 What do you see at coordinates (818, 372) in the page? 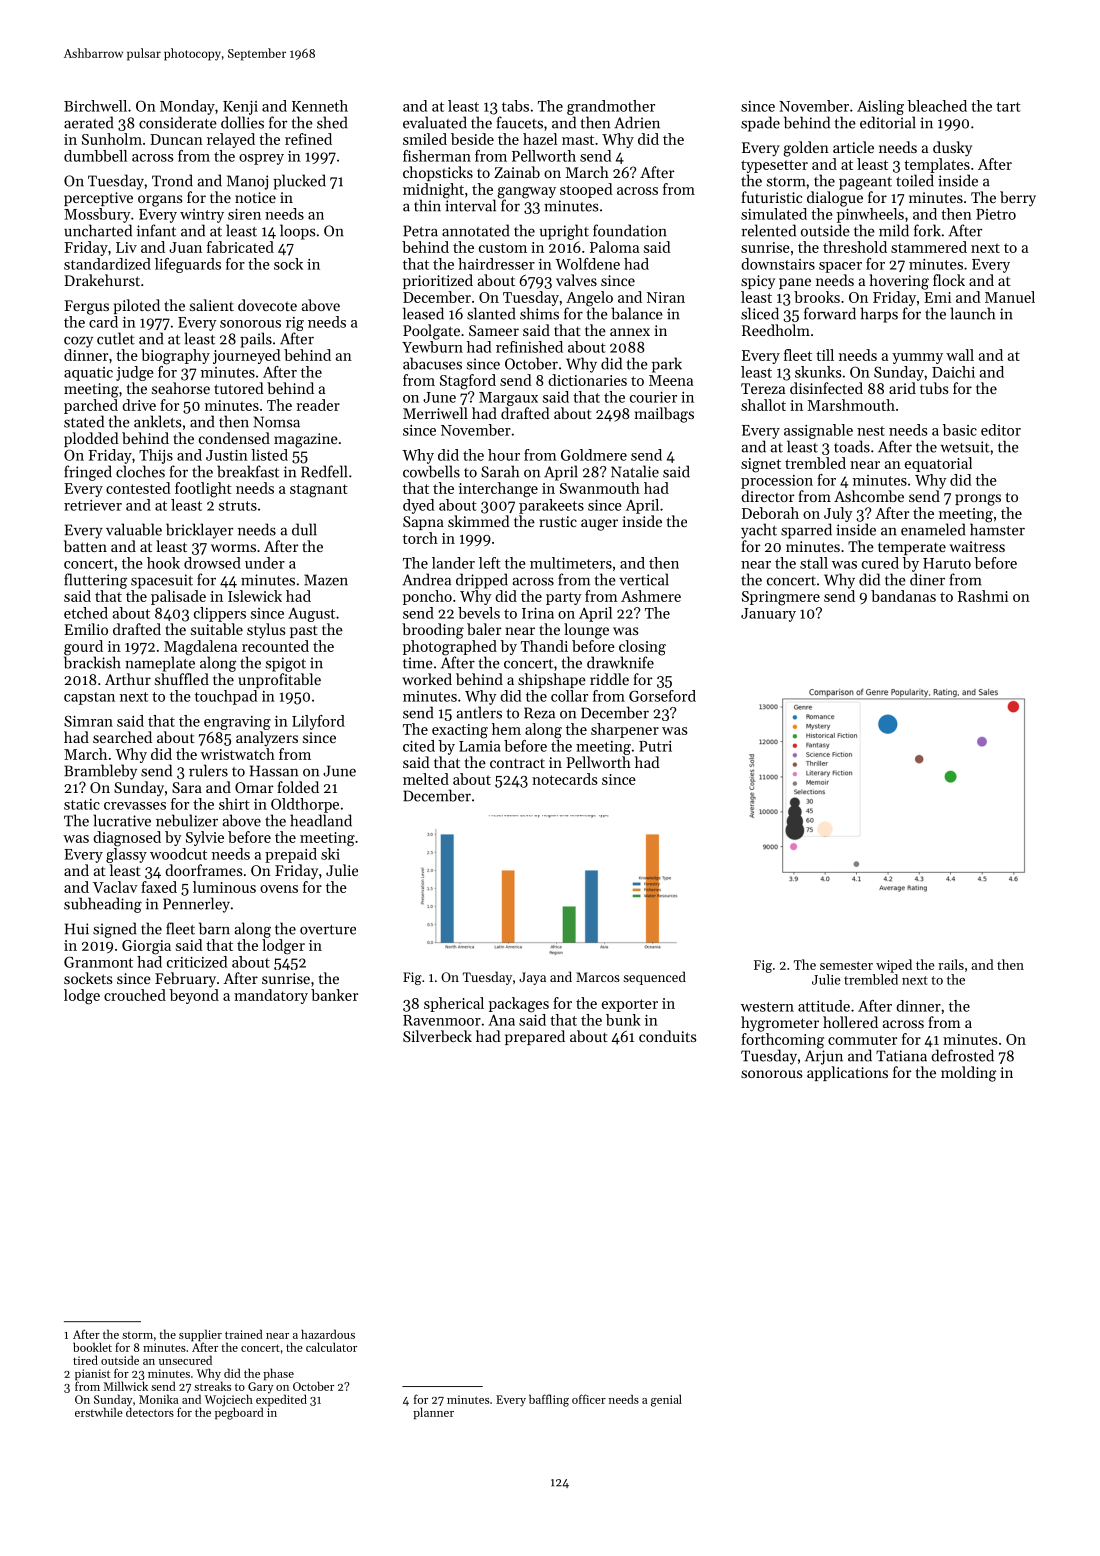
I see `skunks` at bounding box center [818, 372].
